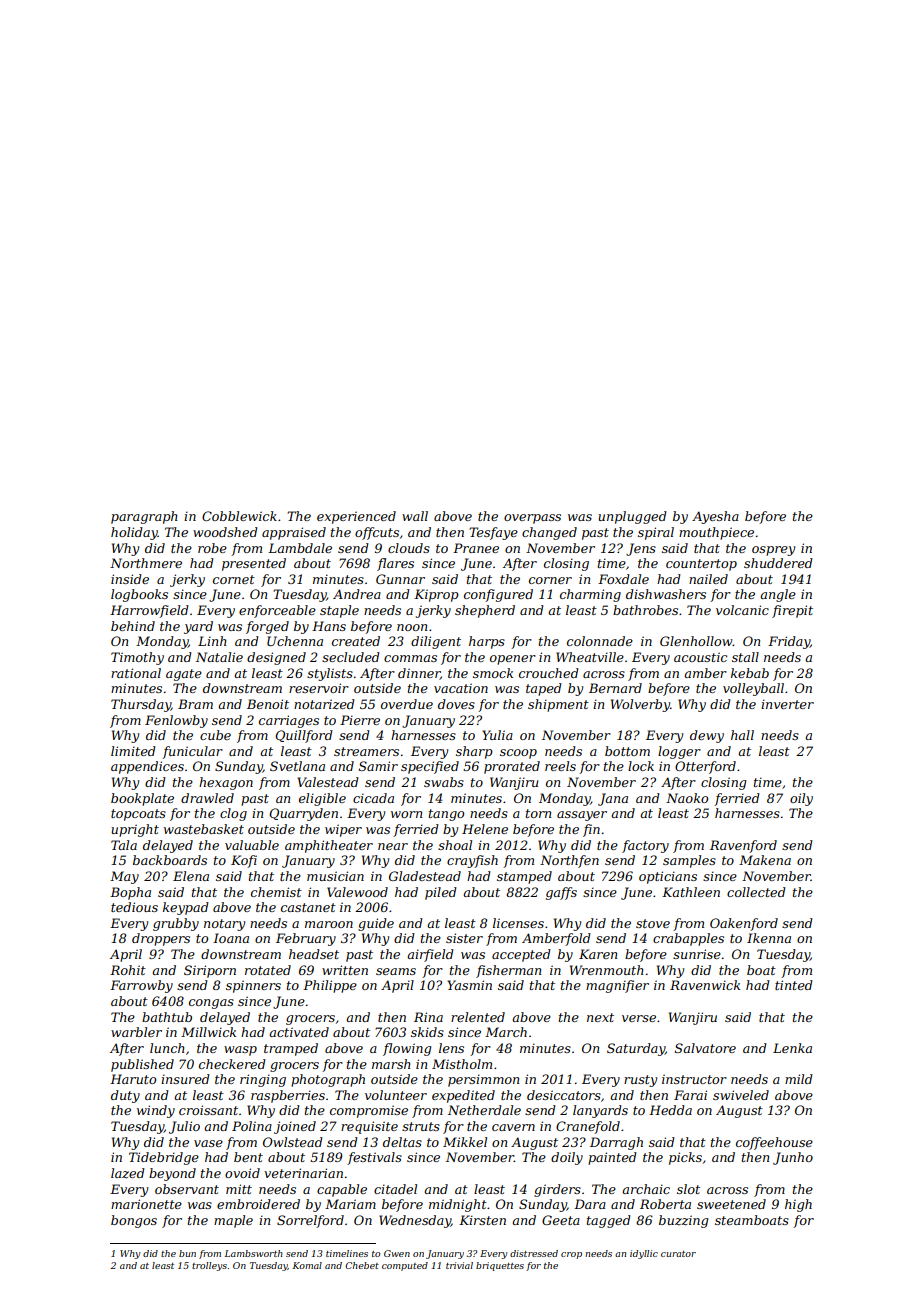  What do you see at coordinates (133, 1079) in the page?
I see `Haruto` at bounding box center [133, 1079].
